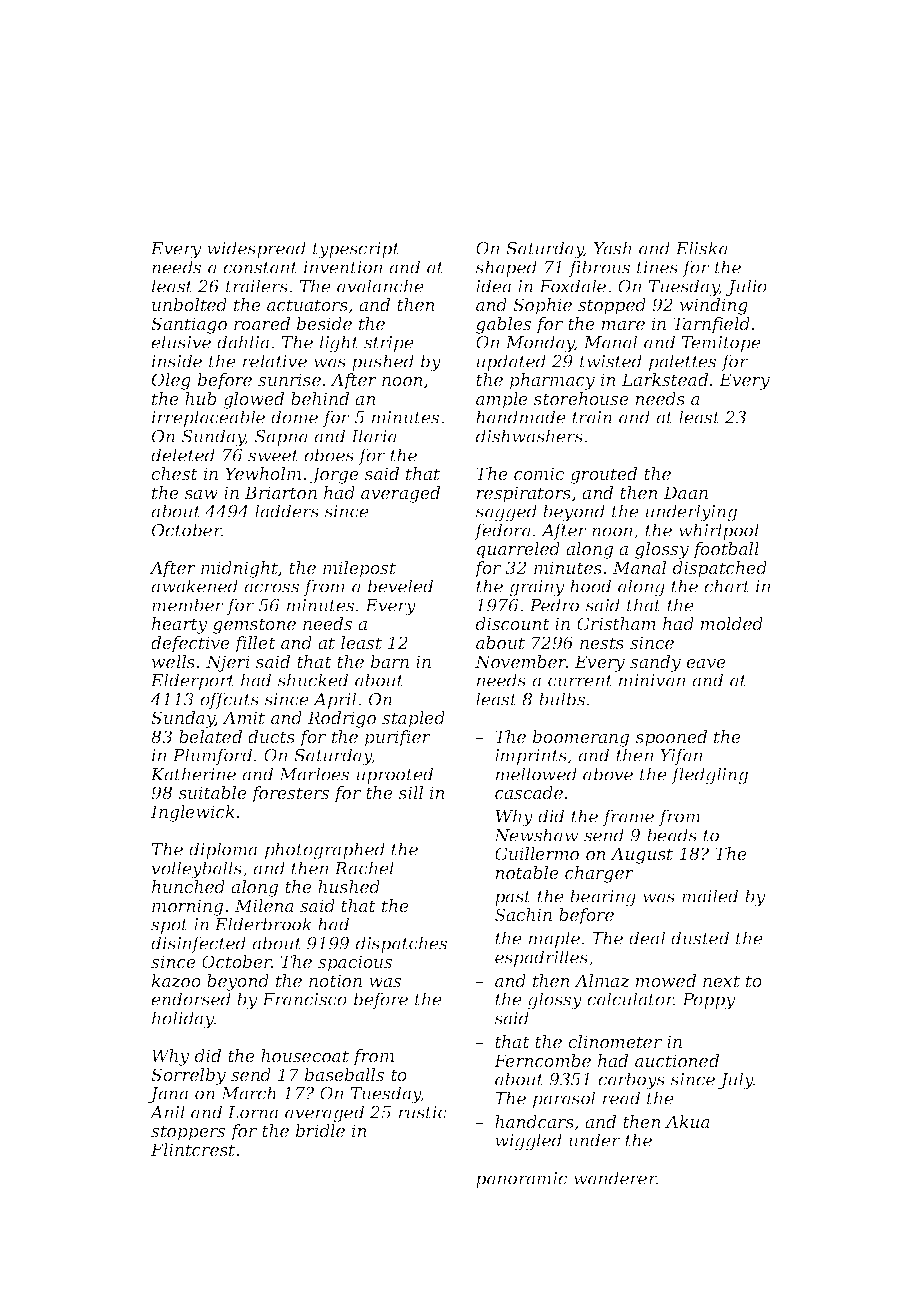  Describe the element at coordinates (320, 1130) in the document. I see `bridle` at that location.
